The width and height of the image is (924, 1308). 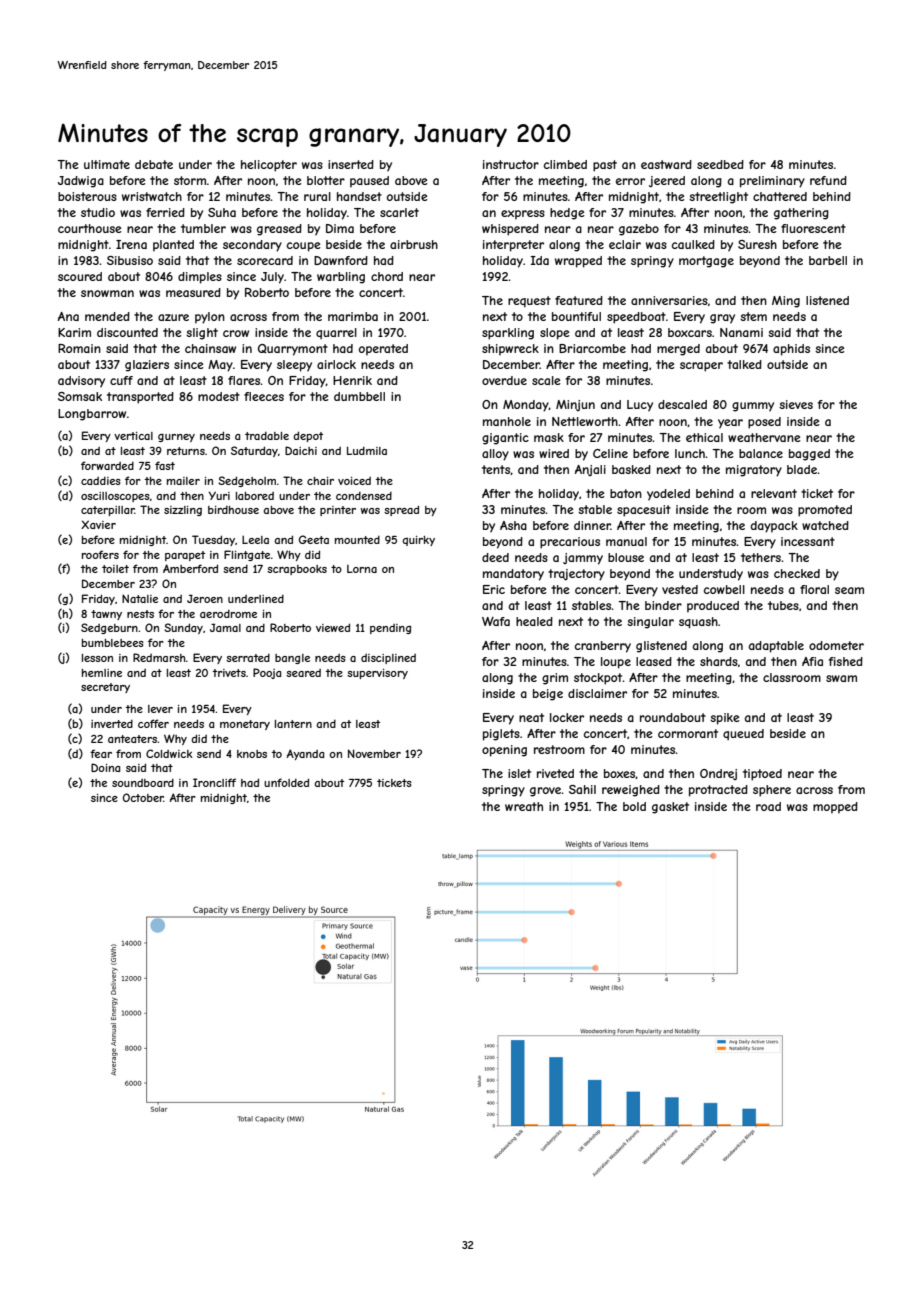 I want to click on aphids, so click(x=791, y=350).
